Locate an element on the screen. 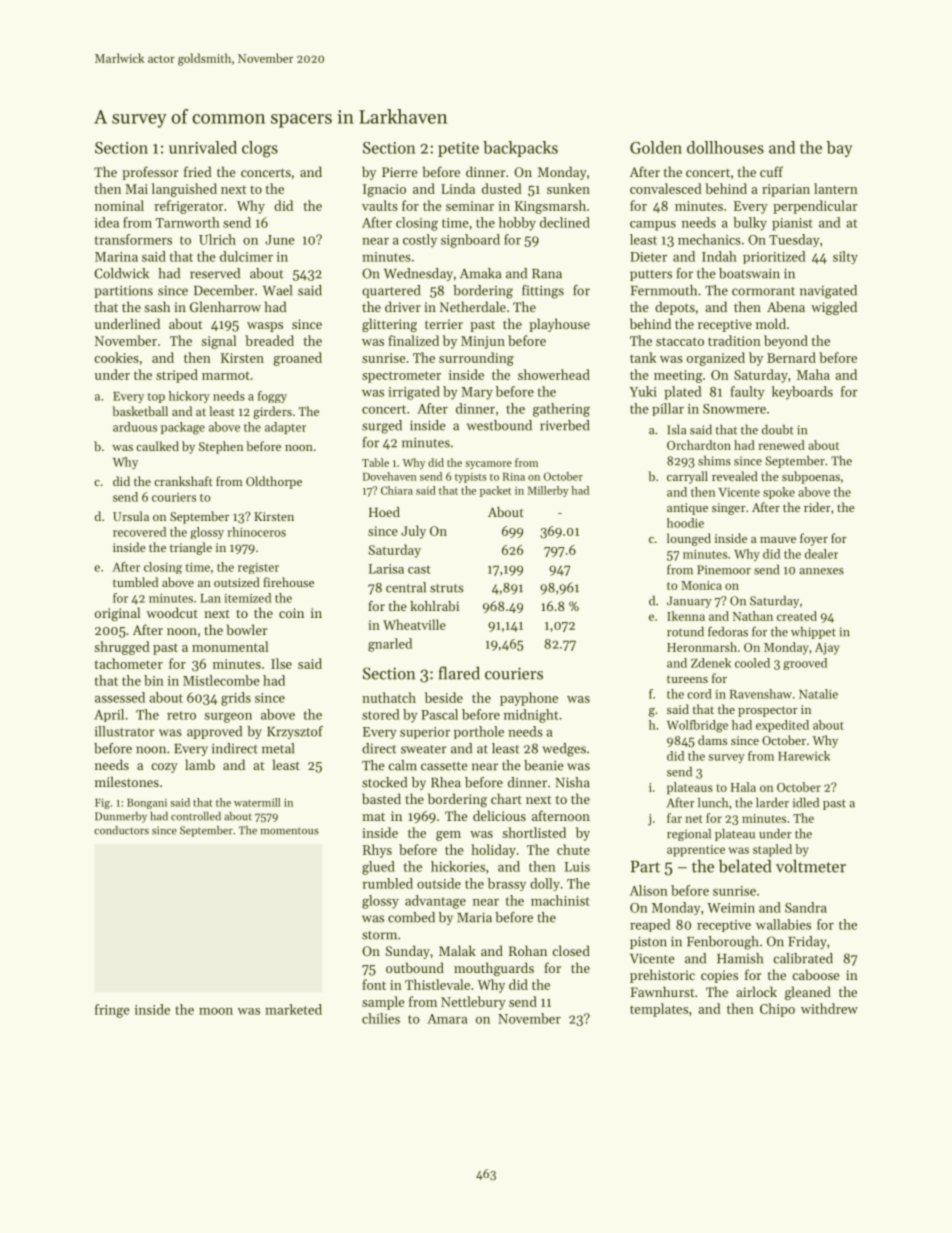 The height and width of the screenshot is (1233, 952). Dovehaven is located at coordinates (390, 476).
